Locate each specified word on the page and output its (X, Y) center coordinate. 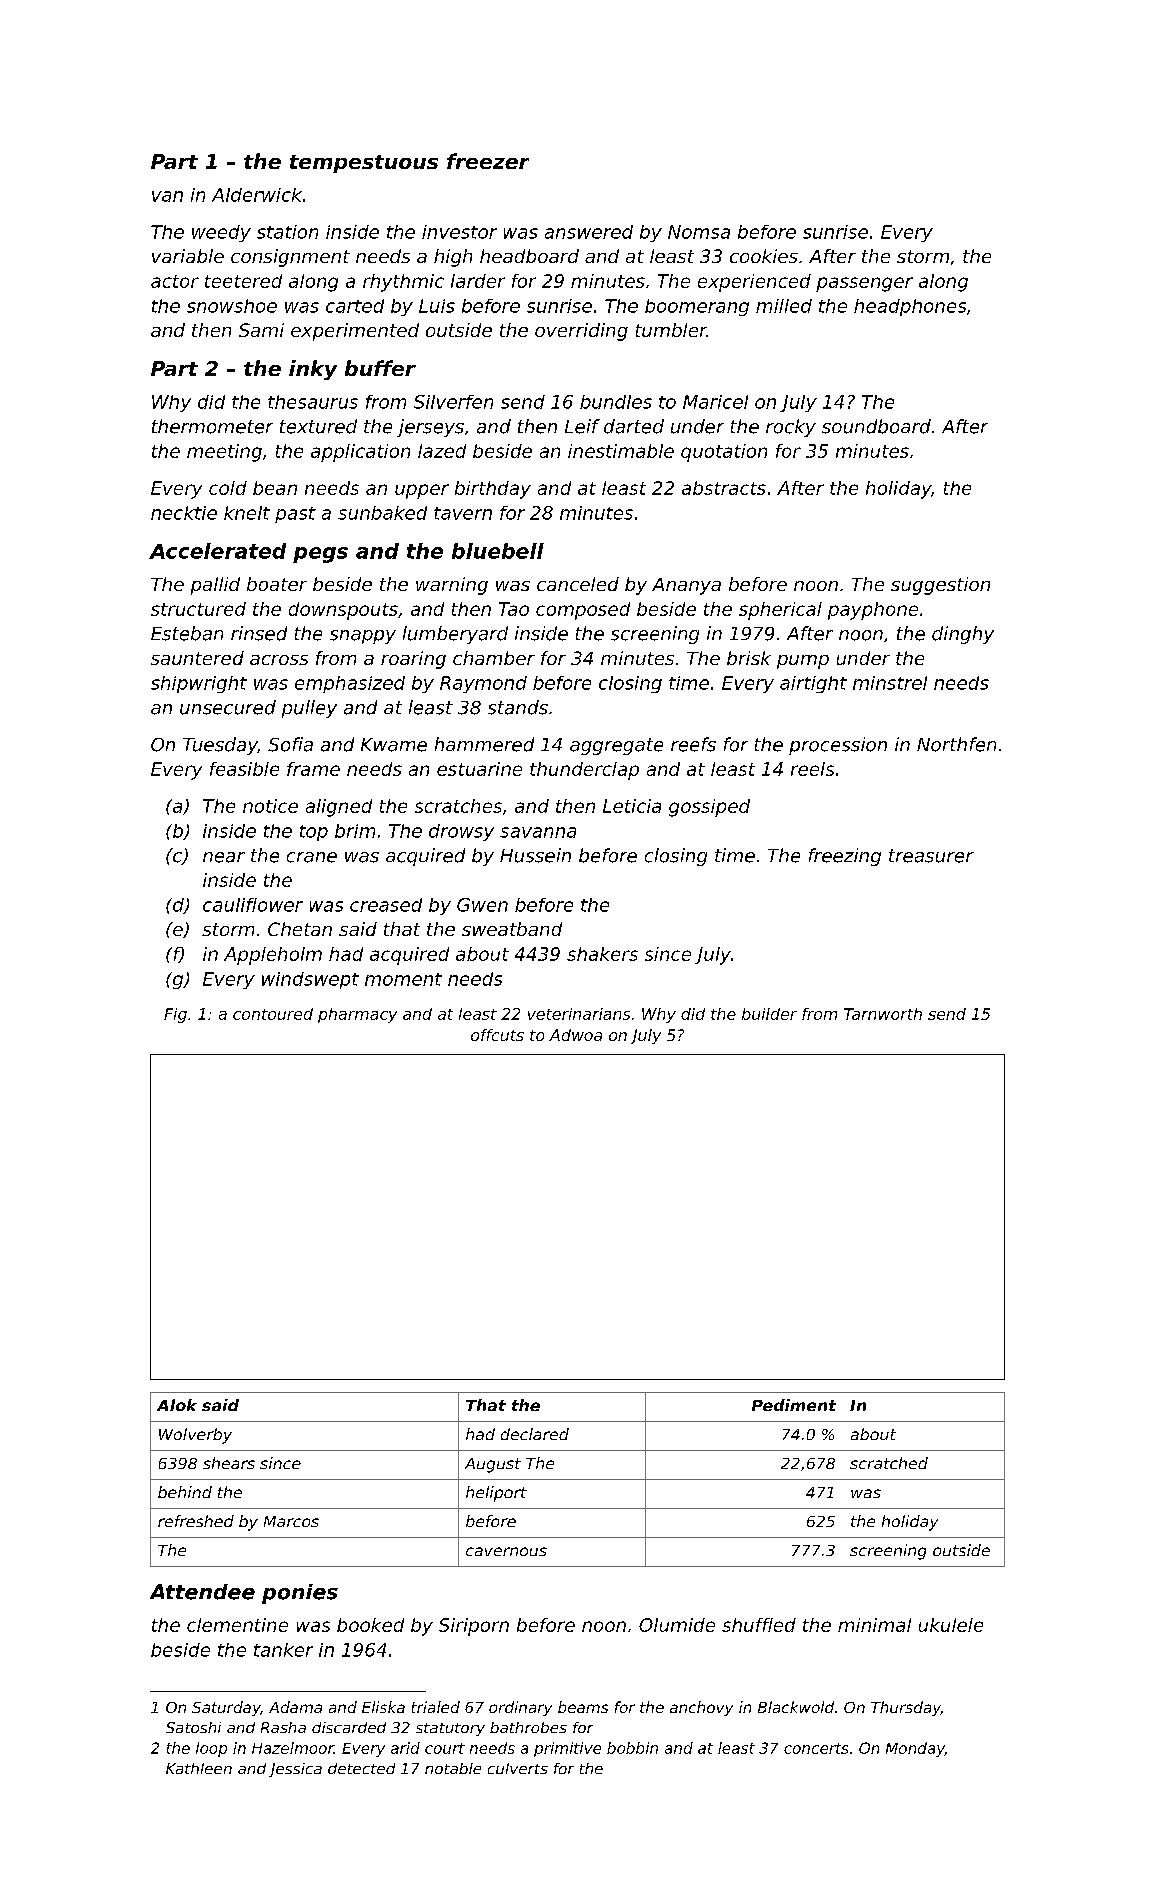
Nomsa (699, 232)
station (287, 232)
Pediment (794, 1405)
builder (769, 1014)
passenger (864, 284)
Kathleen (199, 1768)
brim (355, 831)
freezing (845, 857)
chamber (494, 658)
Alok (177, 1405)
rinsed (259, 633)
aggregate (616, 746)
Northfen (956, 744)
